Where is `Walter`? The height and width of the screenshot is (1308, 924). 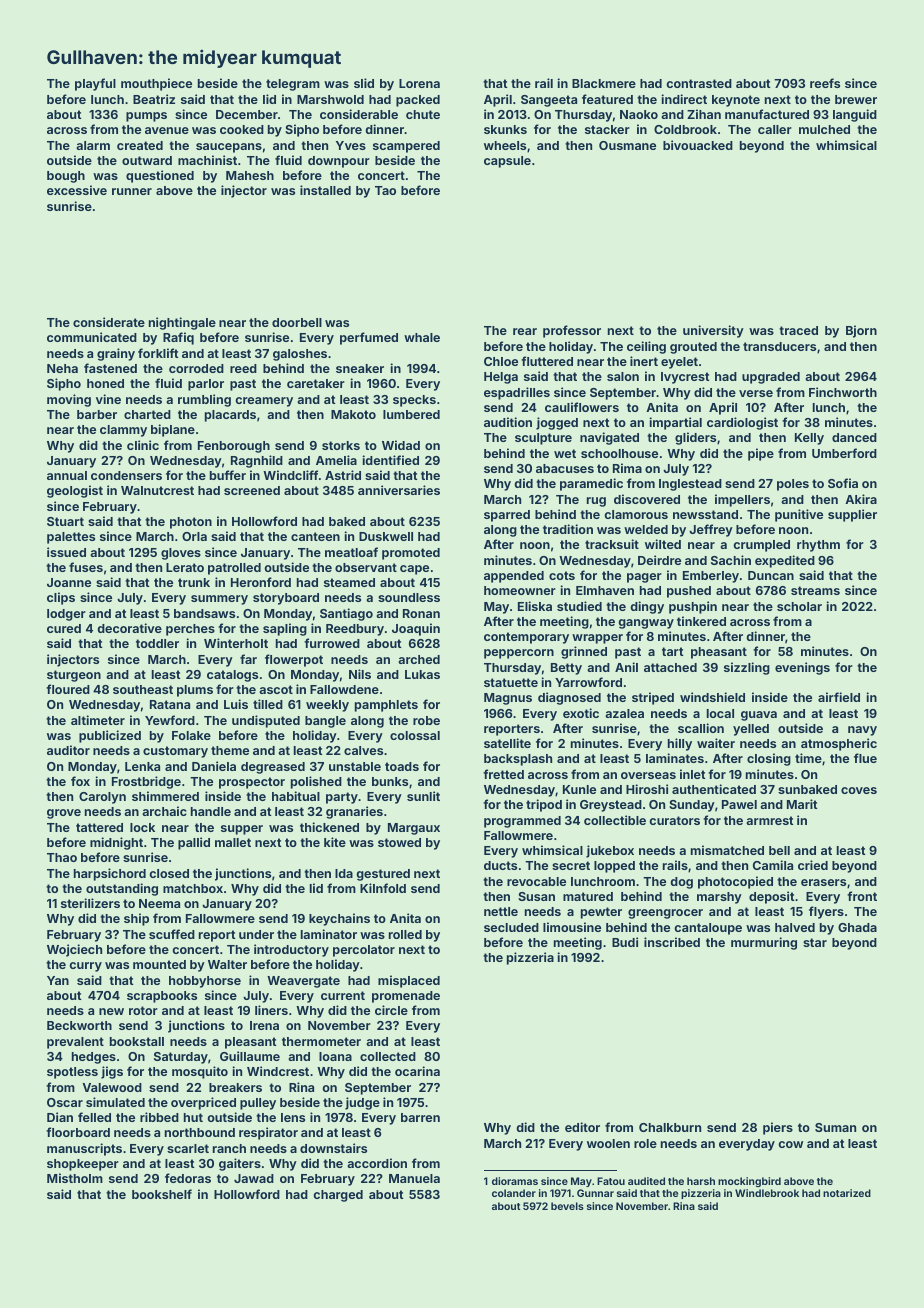 Walter is located at coordinates (227, 964).
